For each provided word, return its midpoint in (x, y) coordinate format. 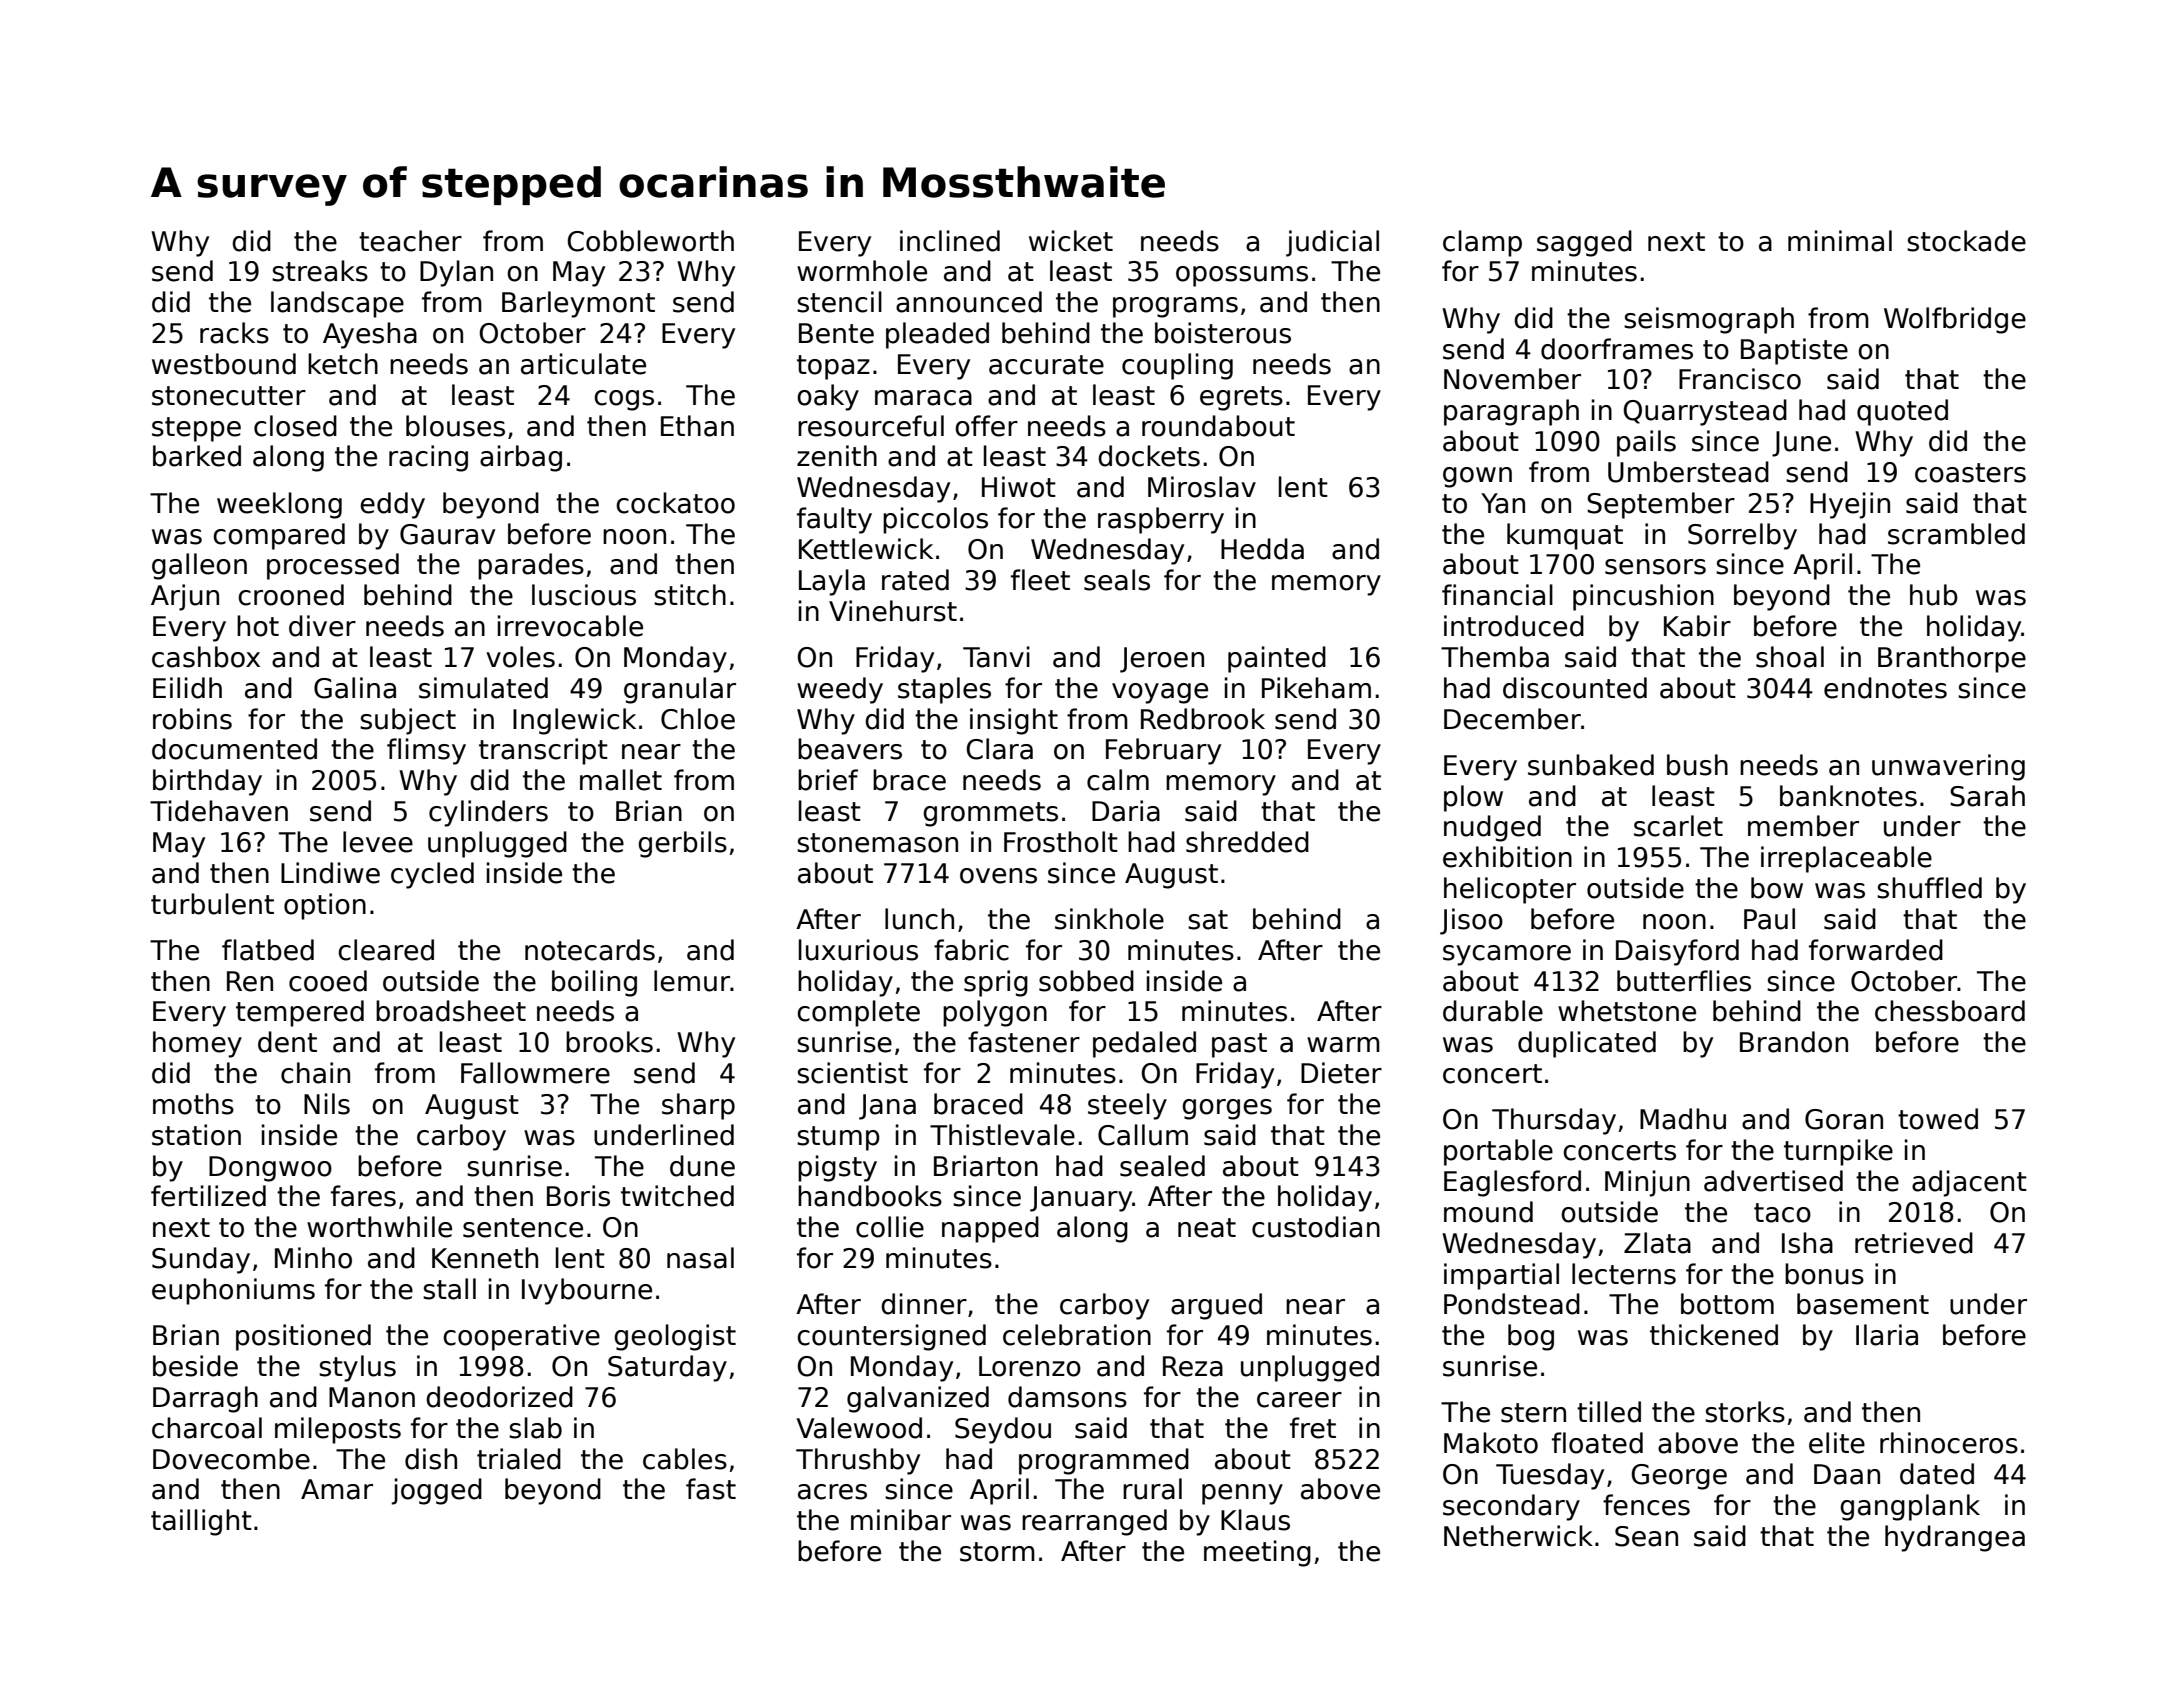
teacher (410, 241)
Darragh (205, 1399)
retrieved (1914, 1243)
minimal (1840, 241)
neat (1207, 1228)
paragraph (1511, 412)
